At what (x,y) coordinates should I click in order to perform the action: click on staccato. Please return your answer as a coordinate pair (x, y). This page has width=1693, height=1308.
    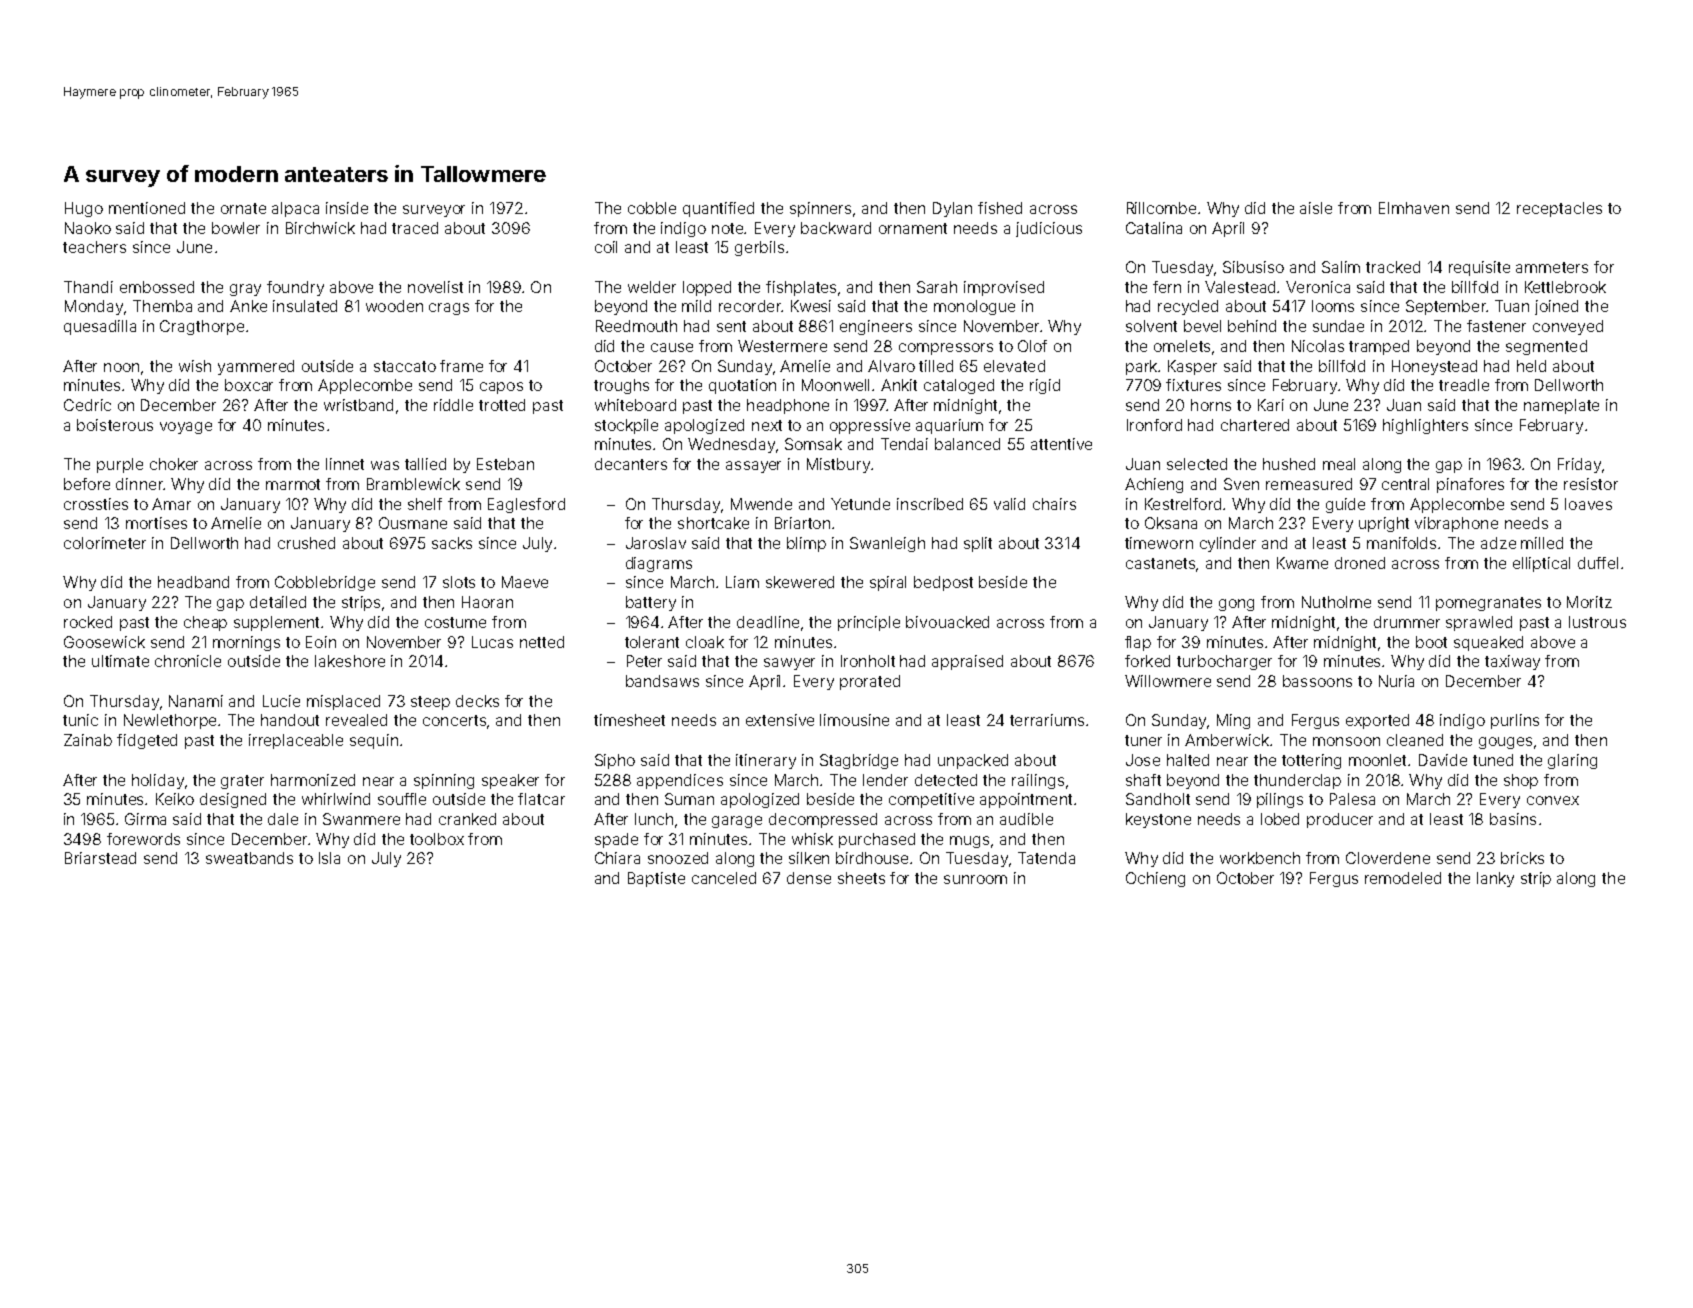
    Looking at the image, I should click on (405, 366).
